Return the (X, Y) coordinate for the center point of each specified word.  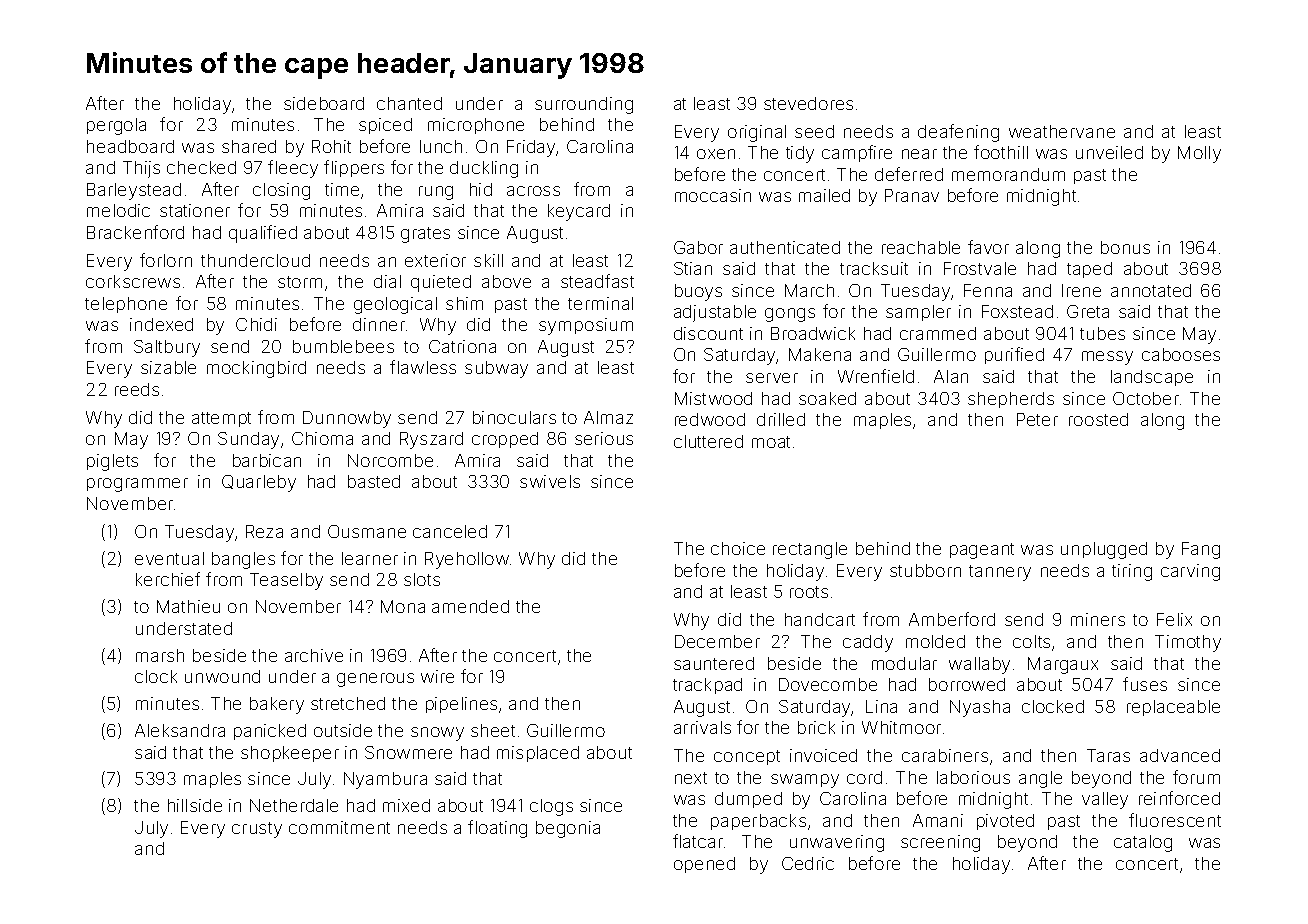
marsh (160, 655)
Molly (1199, 154)
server (772, 378)
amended (470, 606)
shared (249, 146)
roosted (1098, 419)
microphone (476, 126)
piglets (112, 462)
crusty (257, 830)
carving (1190, 572)
